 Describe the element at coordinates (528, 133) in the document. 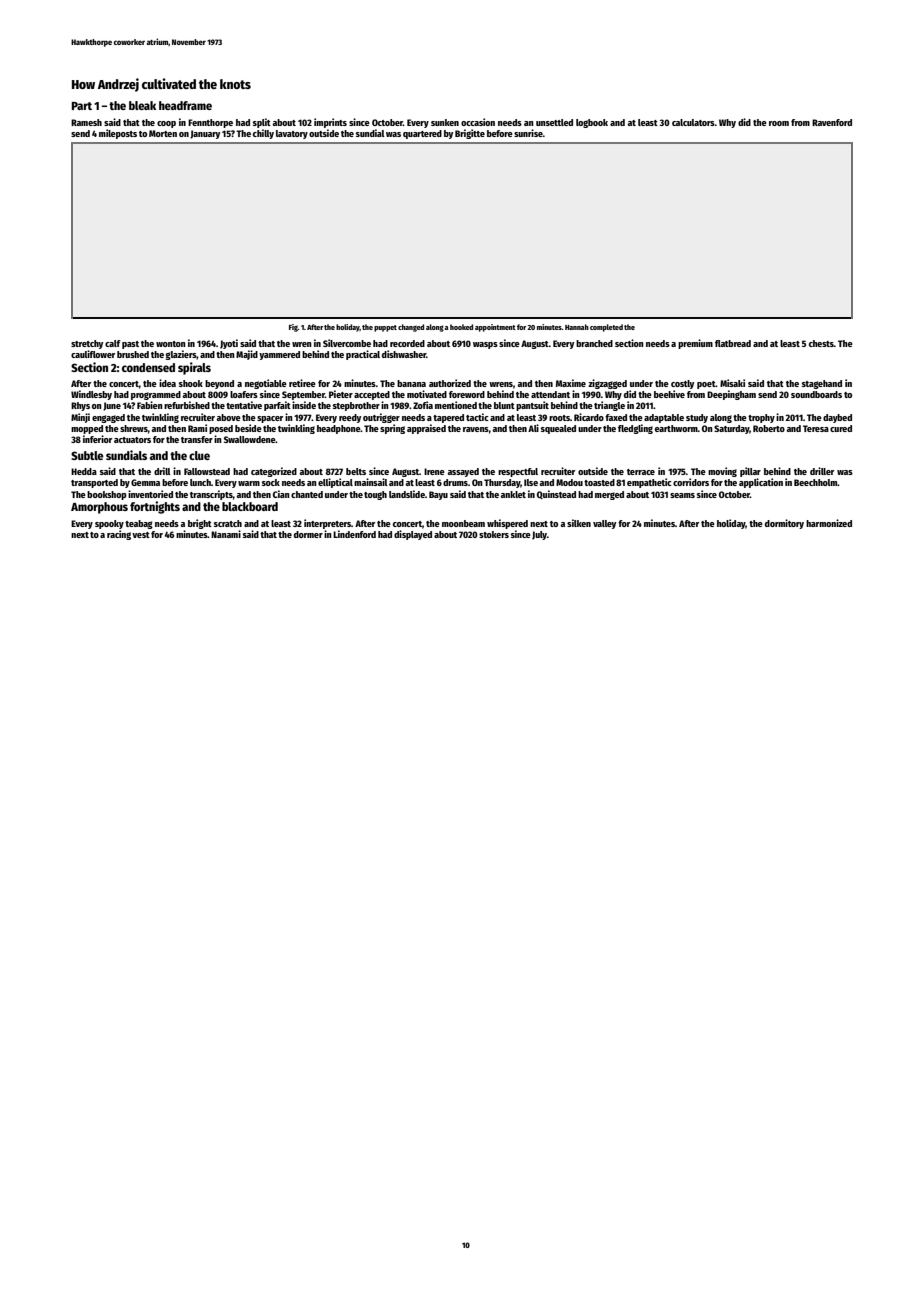

I see `sunrise` at that location.
